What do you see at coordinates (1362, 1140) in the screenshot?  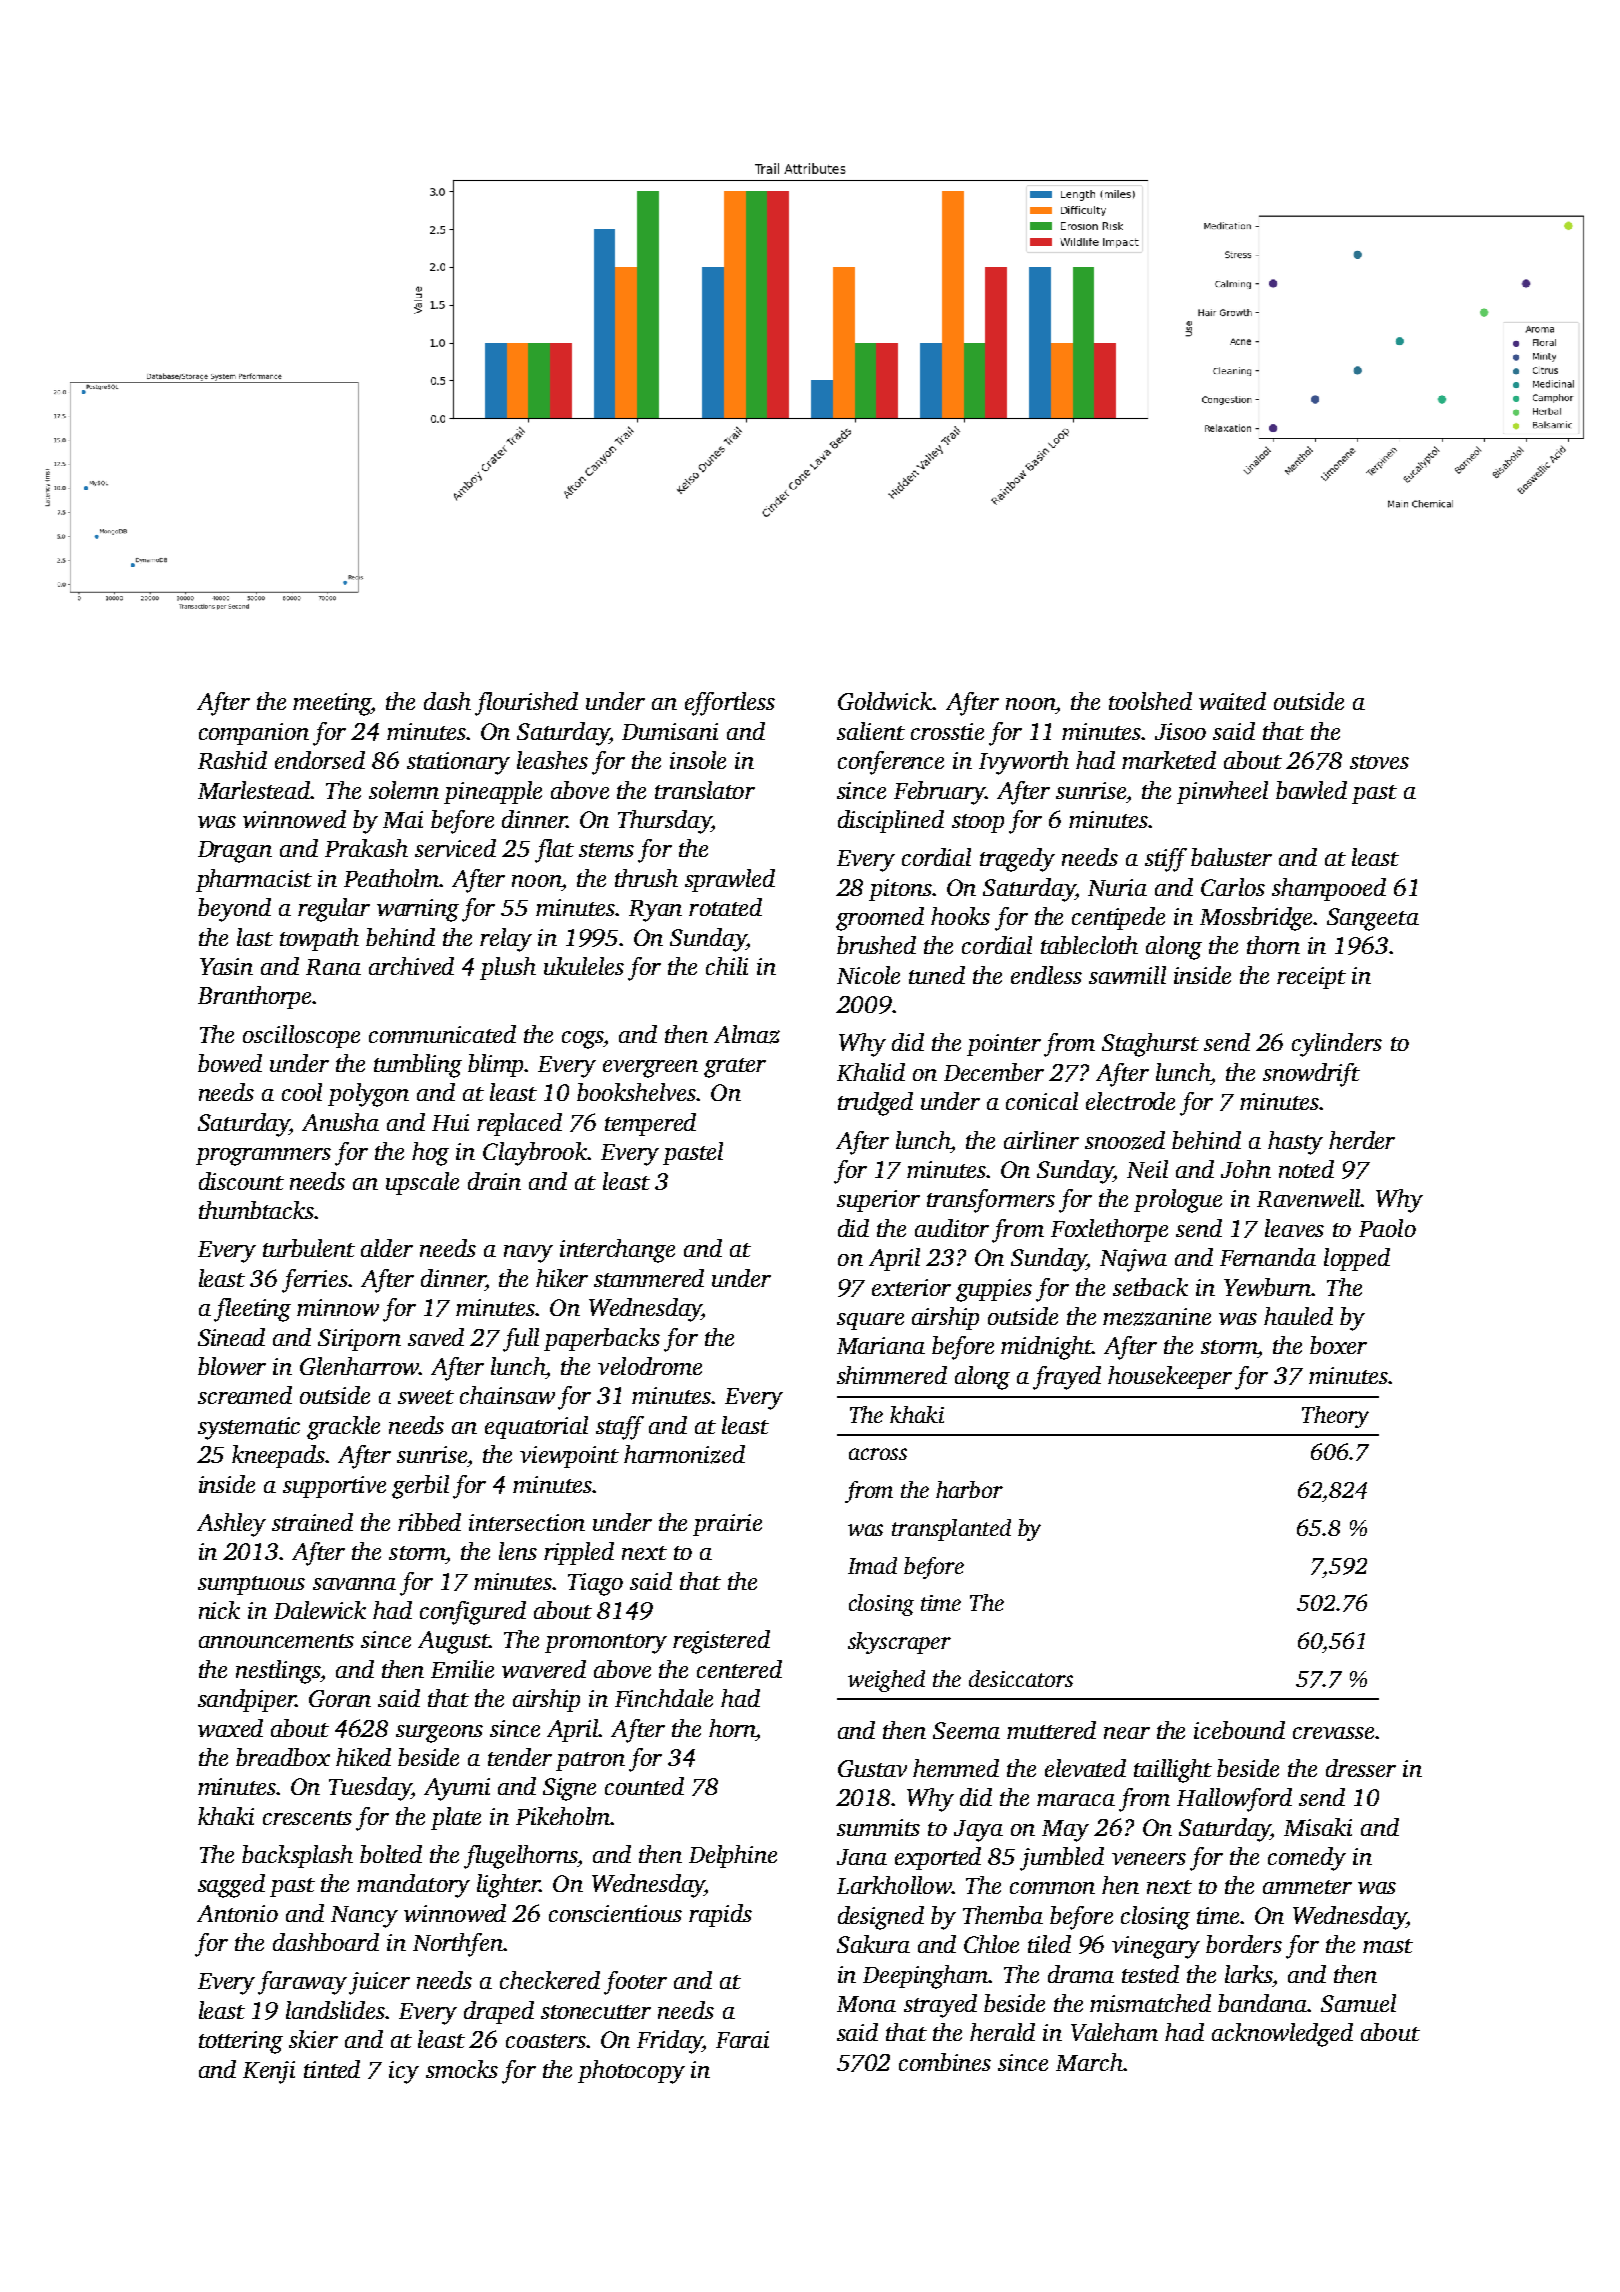 I see `herder` at bounding box center [1362, 1140].
